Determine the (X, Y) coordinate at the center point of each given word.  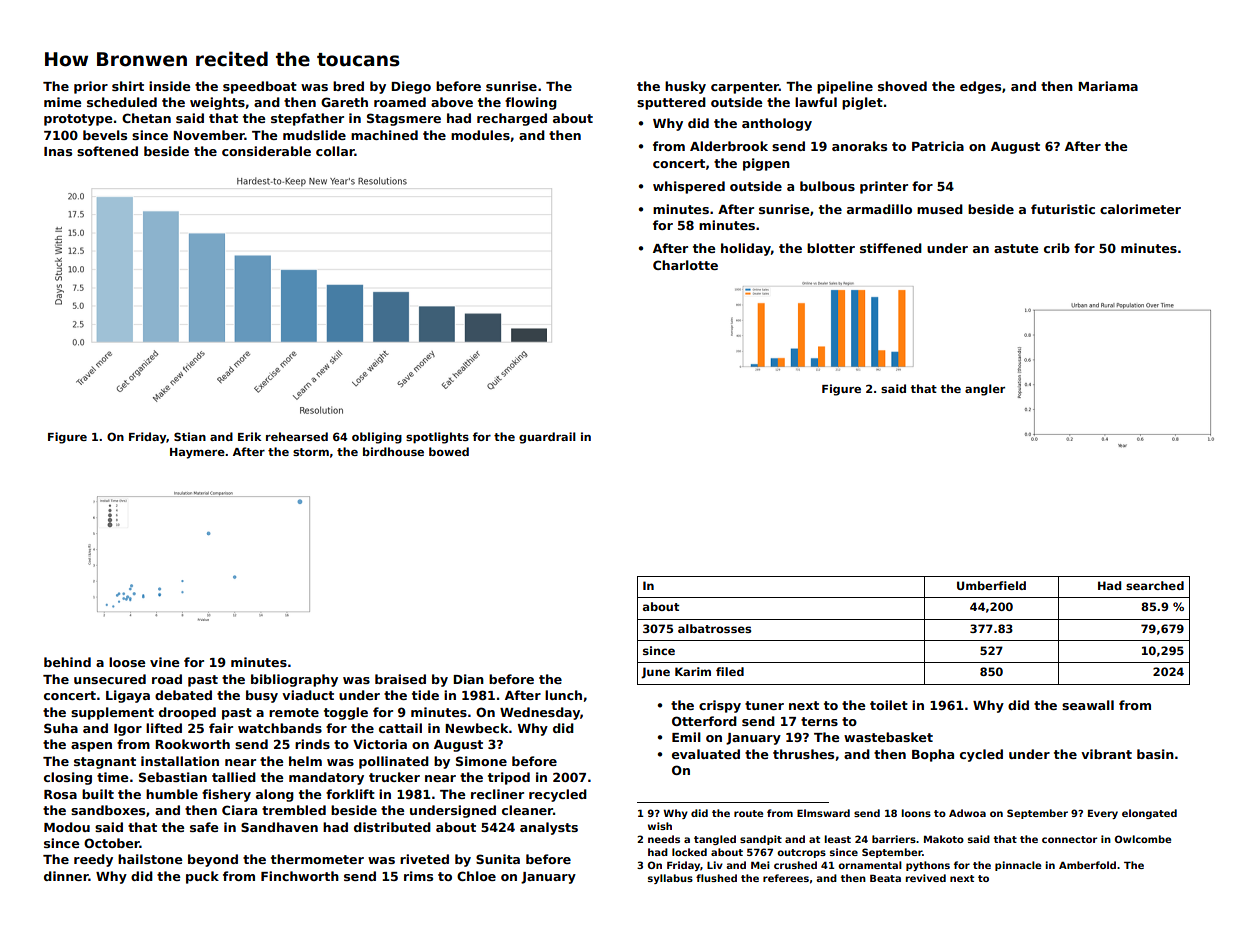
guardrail (547, 438)
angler (985, 390)
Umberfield (991, 585)
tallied (234, 777)
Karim (693, 671)
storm (311, 452)
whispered (689, 187)
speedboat (260, 87)
